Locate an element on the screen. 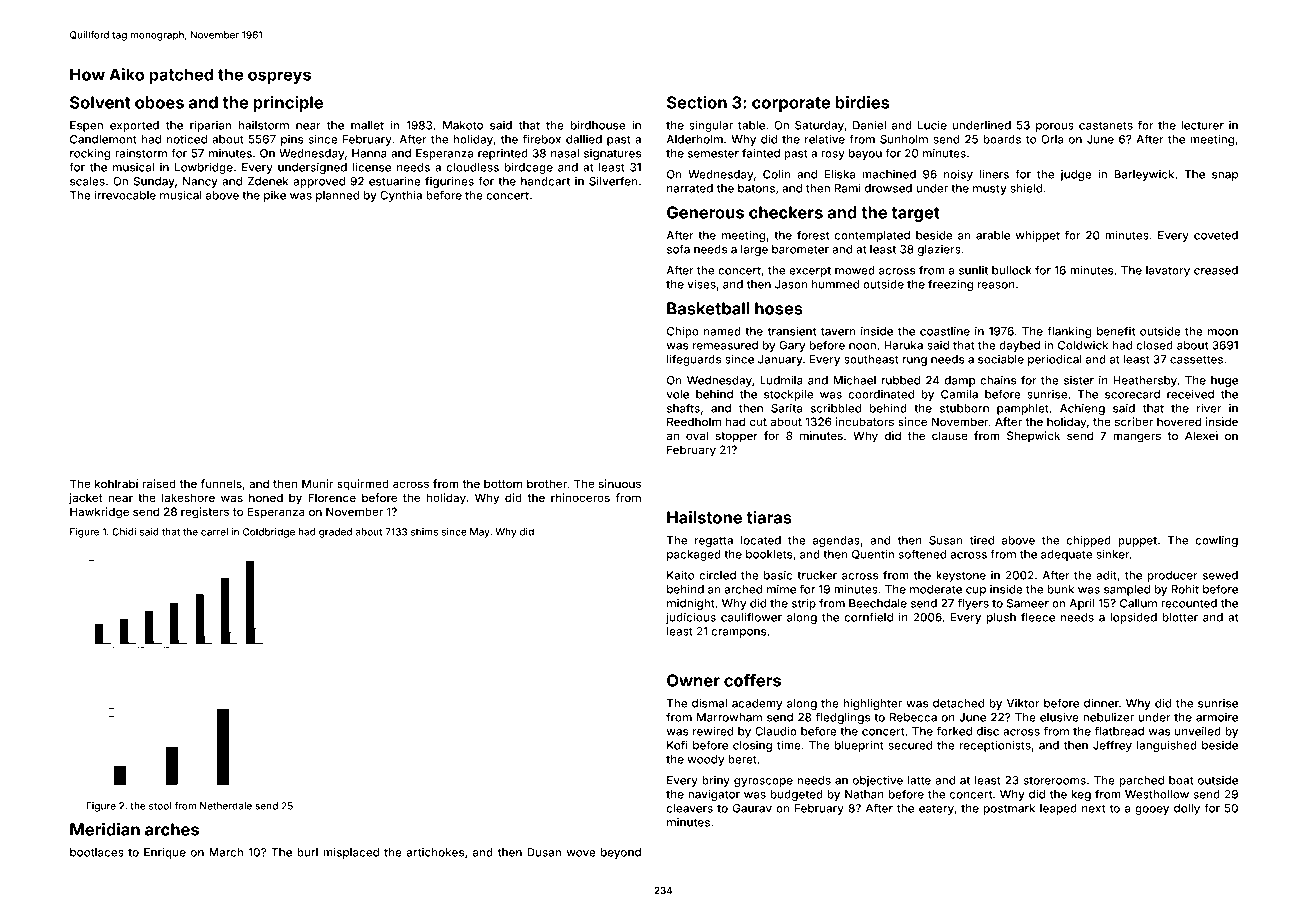 The image size is (1308, 924). Section is located at coordinates (697, 102).
